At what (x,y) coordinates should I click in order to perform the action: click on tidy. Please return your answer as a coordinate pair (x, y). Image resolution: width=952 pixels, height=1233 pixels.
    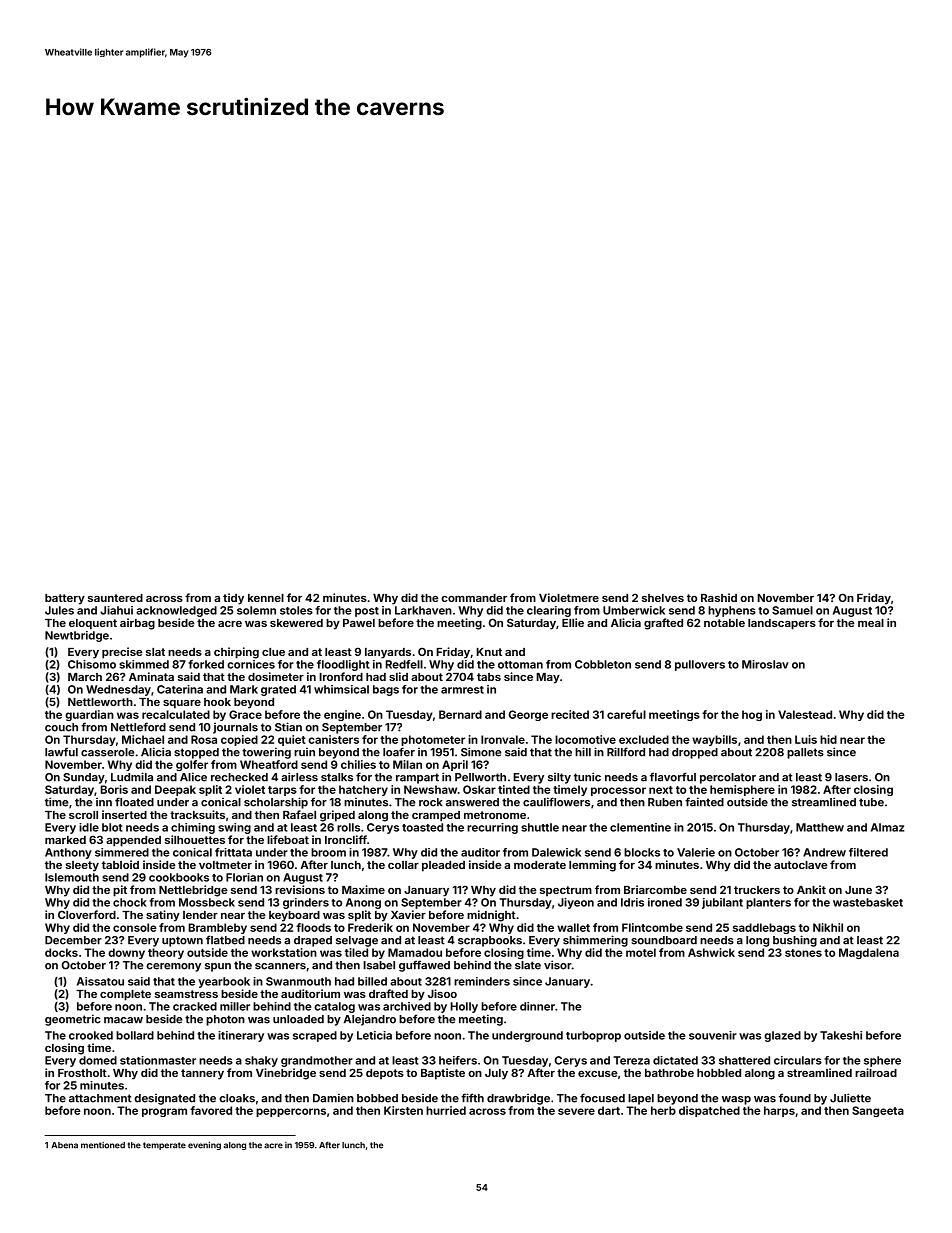
    Looking at the image, I should click on (233, 599).
